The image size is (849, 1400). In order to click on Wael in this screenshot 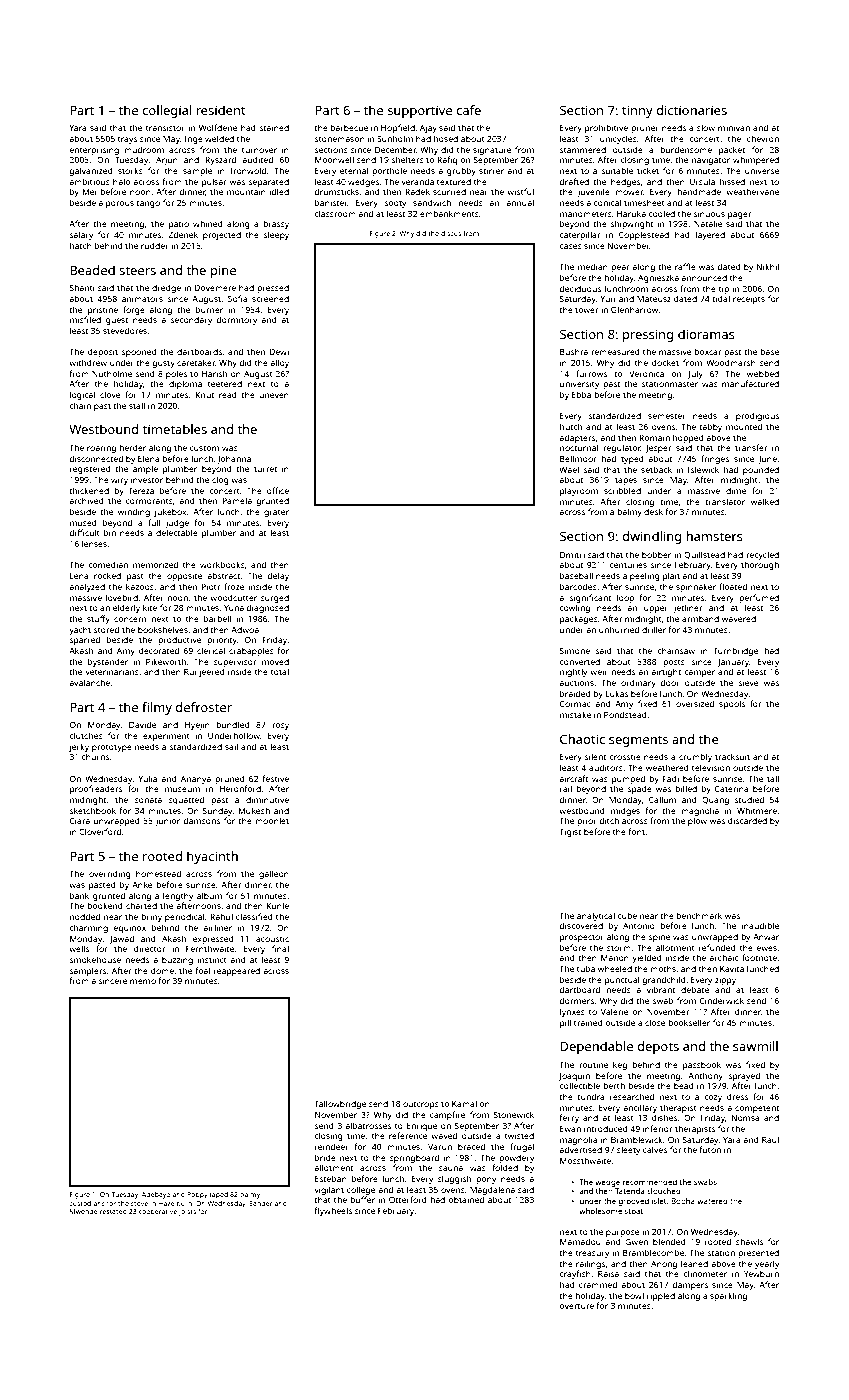, I will do `click(569, 469)`.
